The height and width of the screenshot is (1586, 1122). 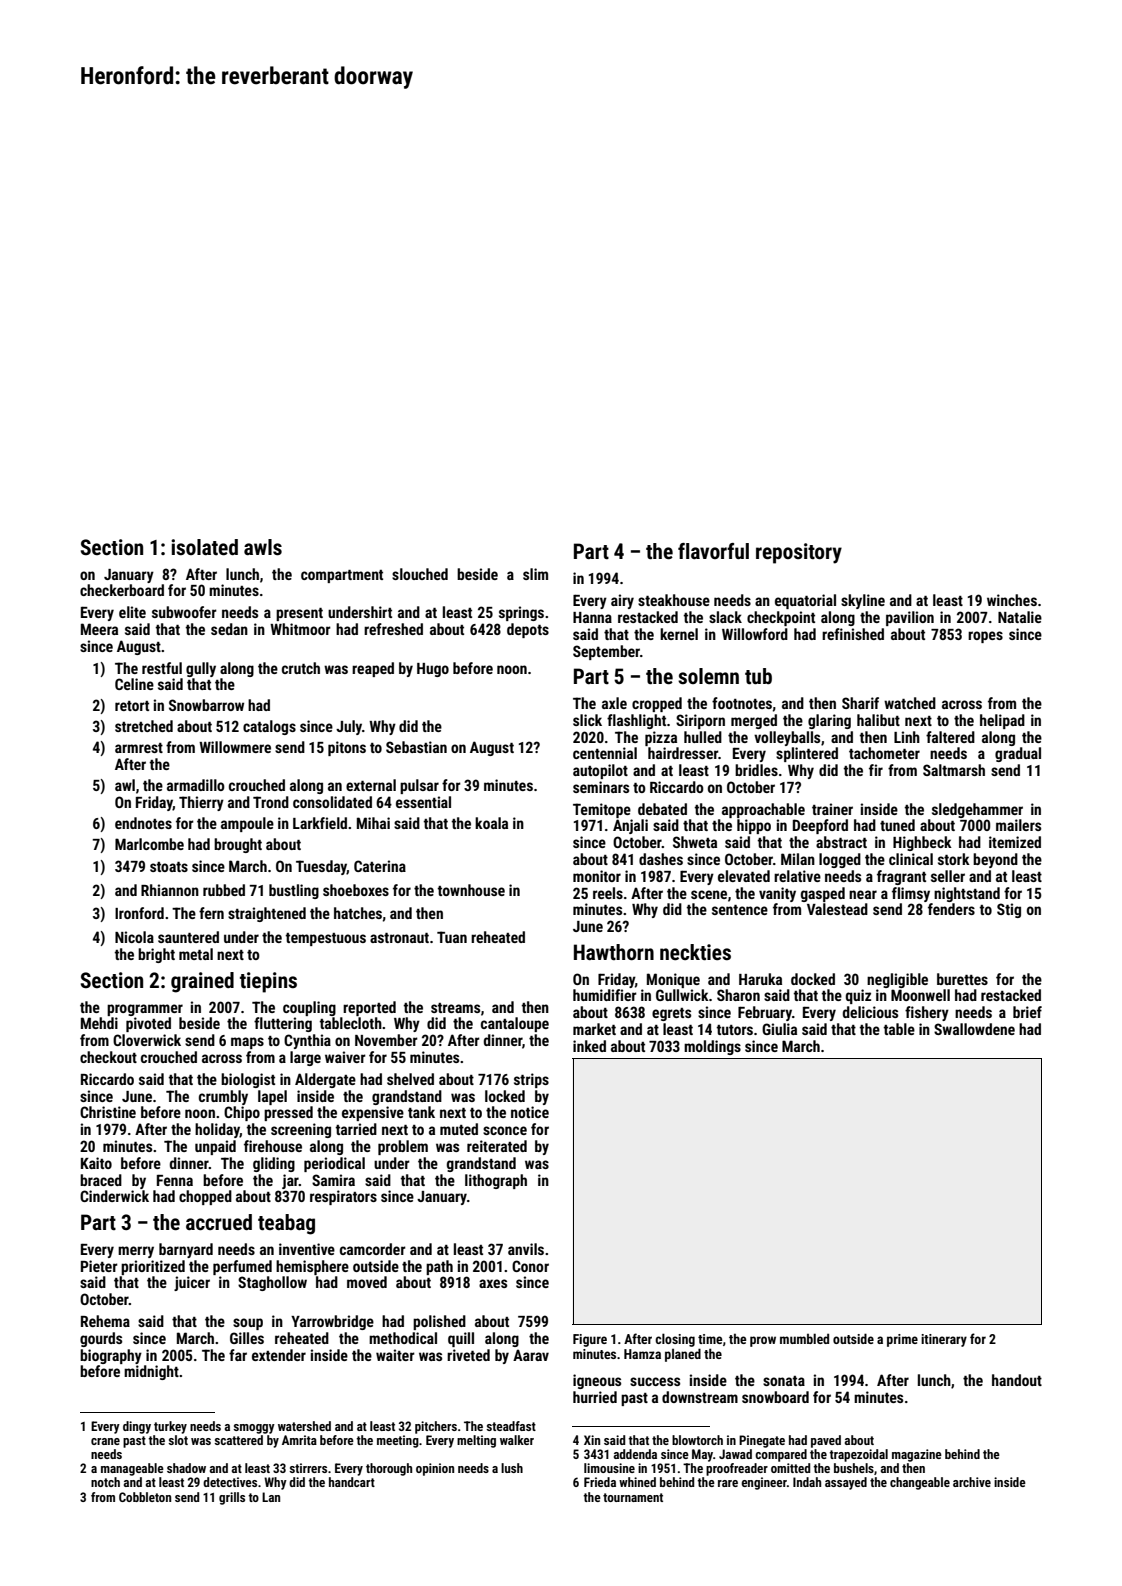 I want to click on trainer, so click(x=832, y=809).
